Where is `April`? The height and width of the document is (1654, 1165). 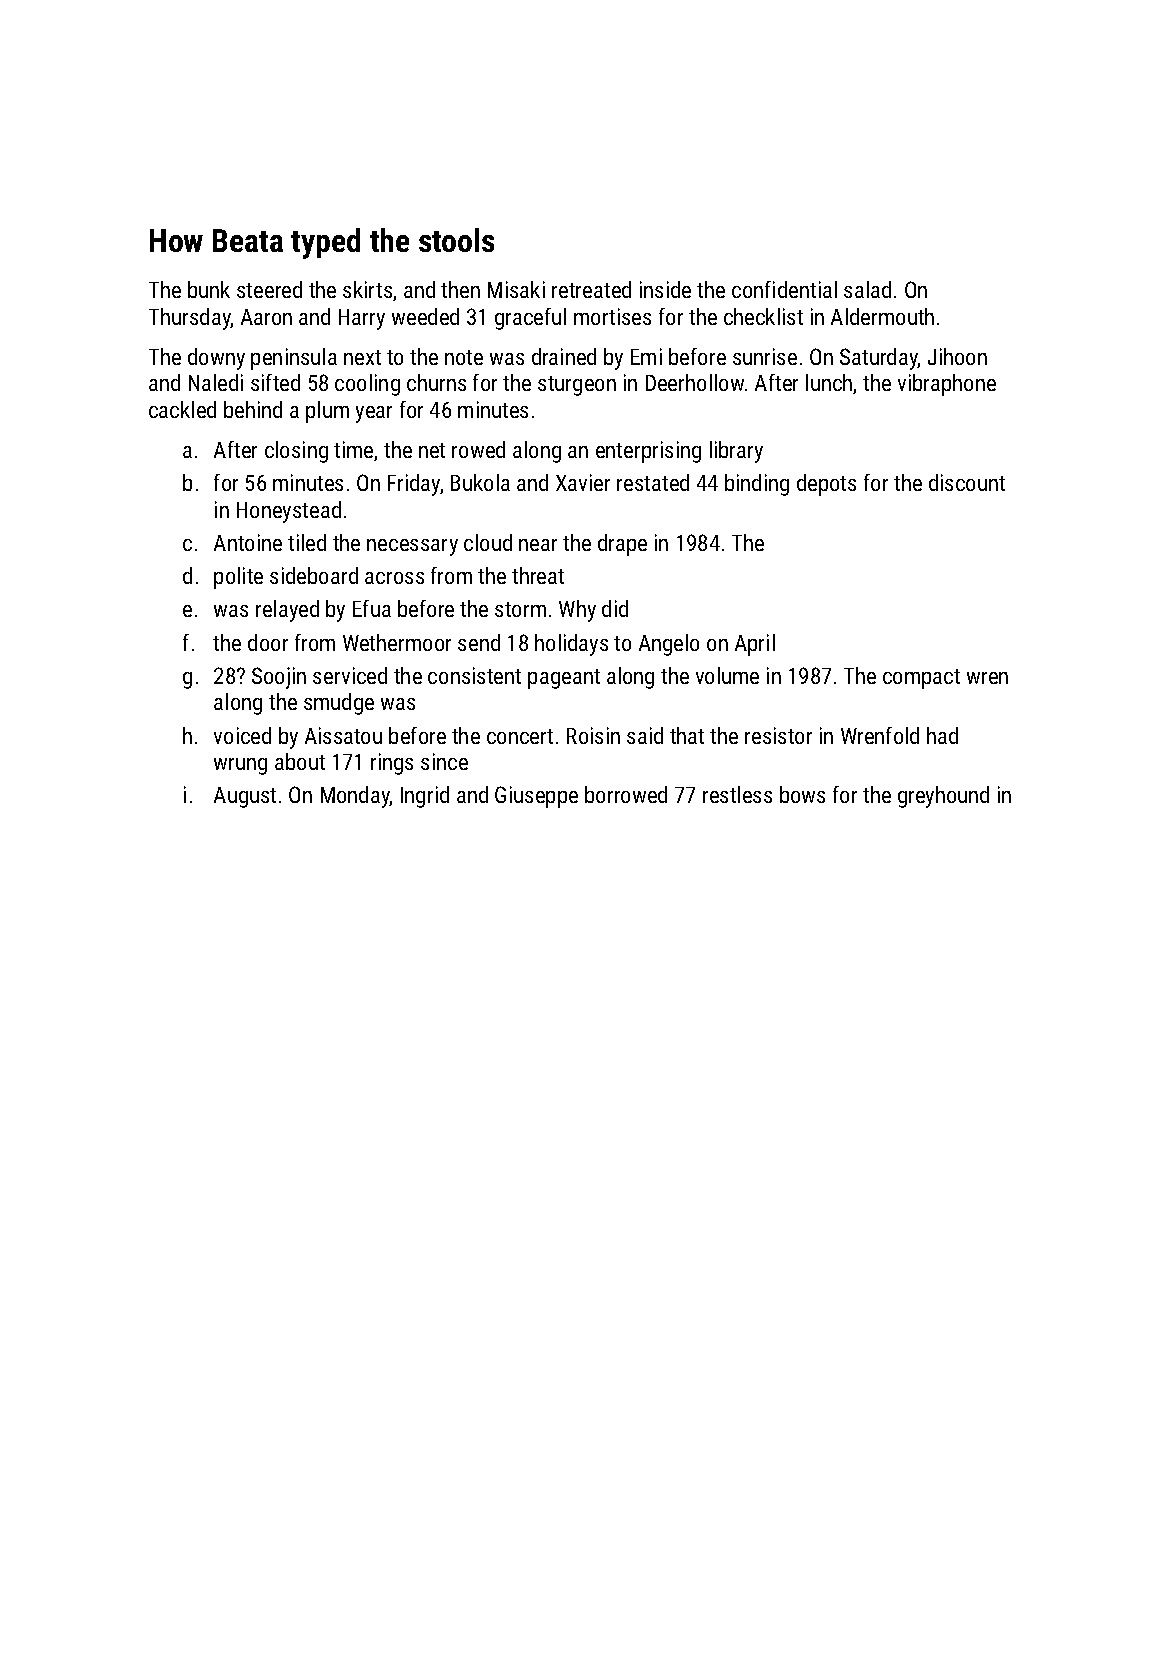 April is located at coordinates (755, 645).
